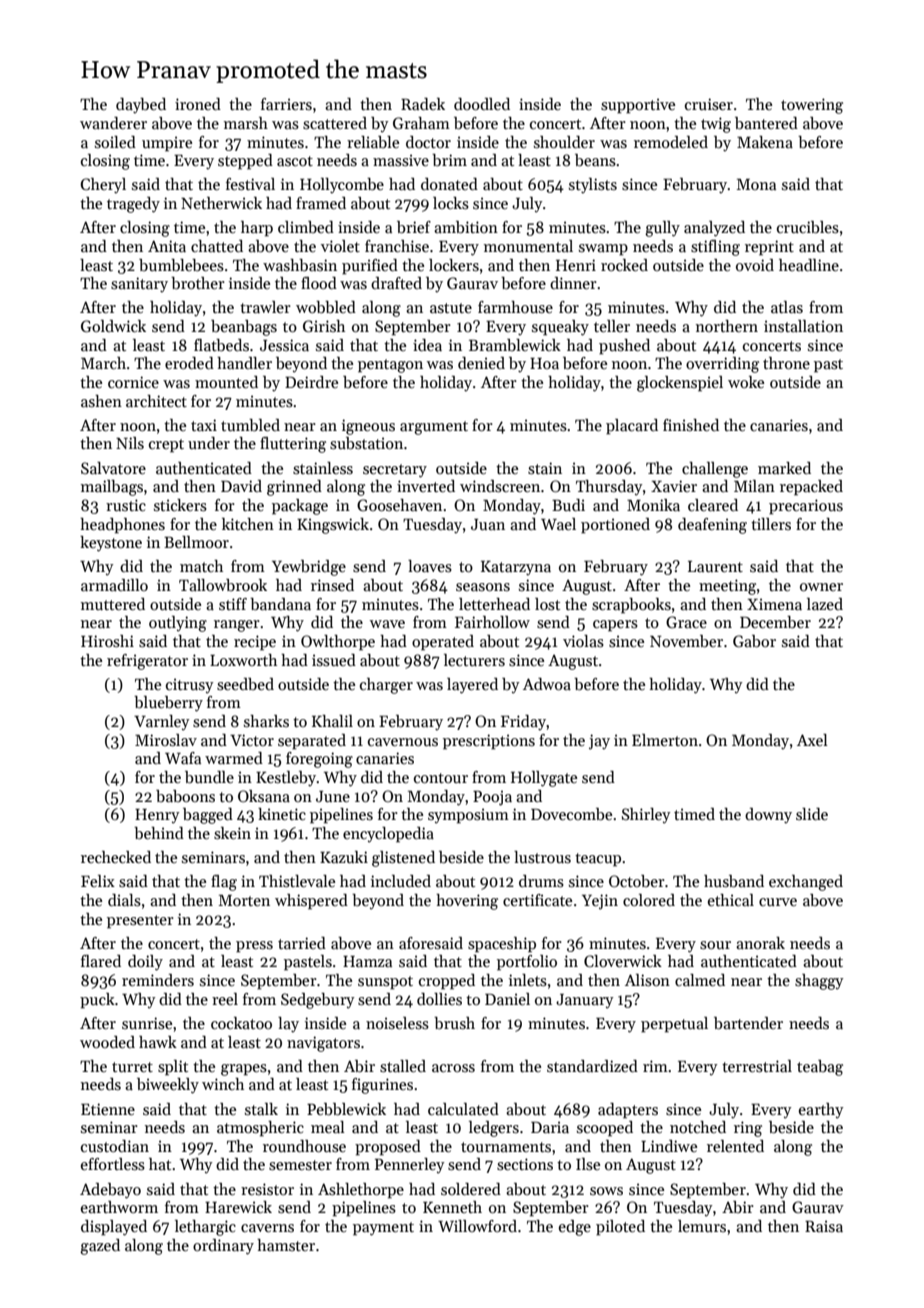  What do you see at coordinates (113, 123) in the screenshot?
I see `wanderer` at bounding box center [113, 123].
